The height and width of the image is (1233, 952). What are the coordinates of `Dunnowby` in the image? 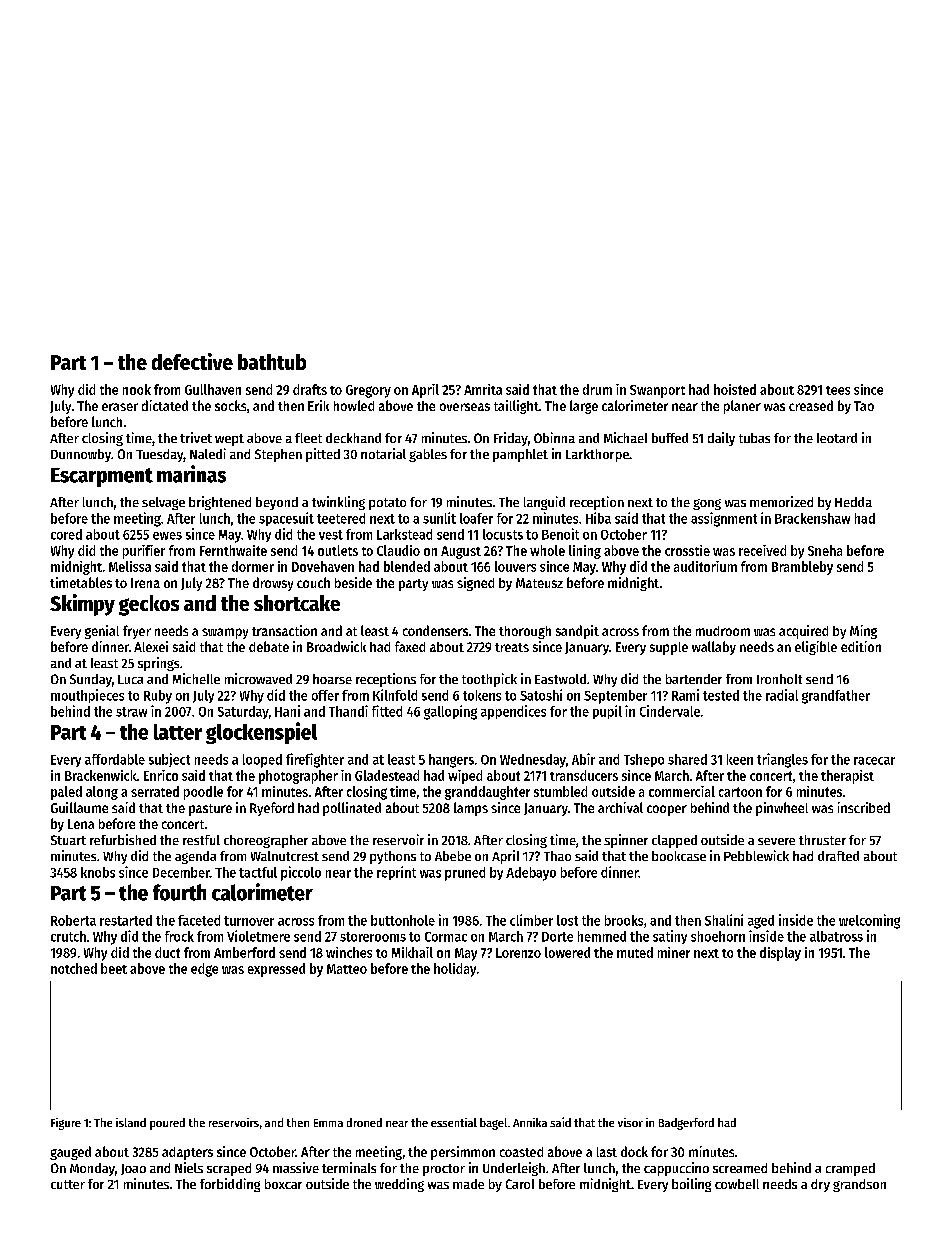 It's located at (81, 455).
